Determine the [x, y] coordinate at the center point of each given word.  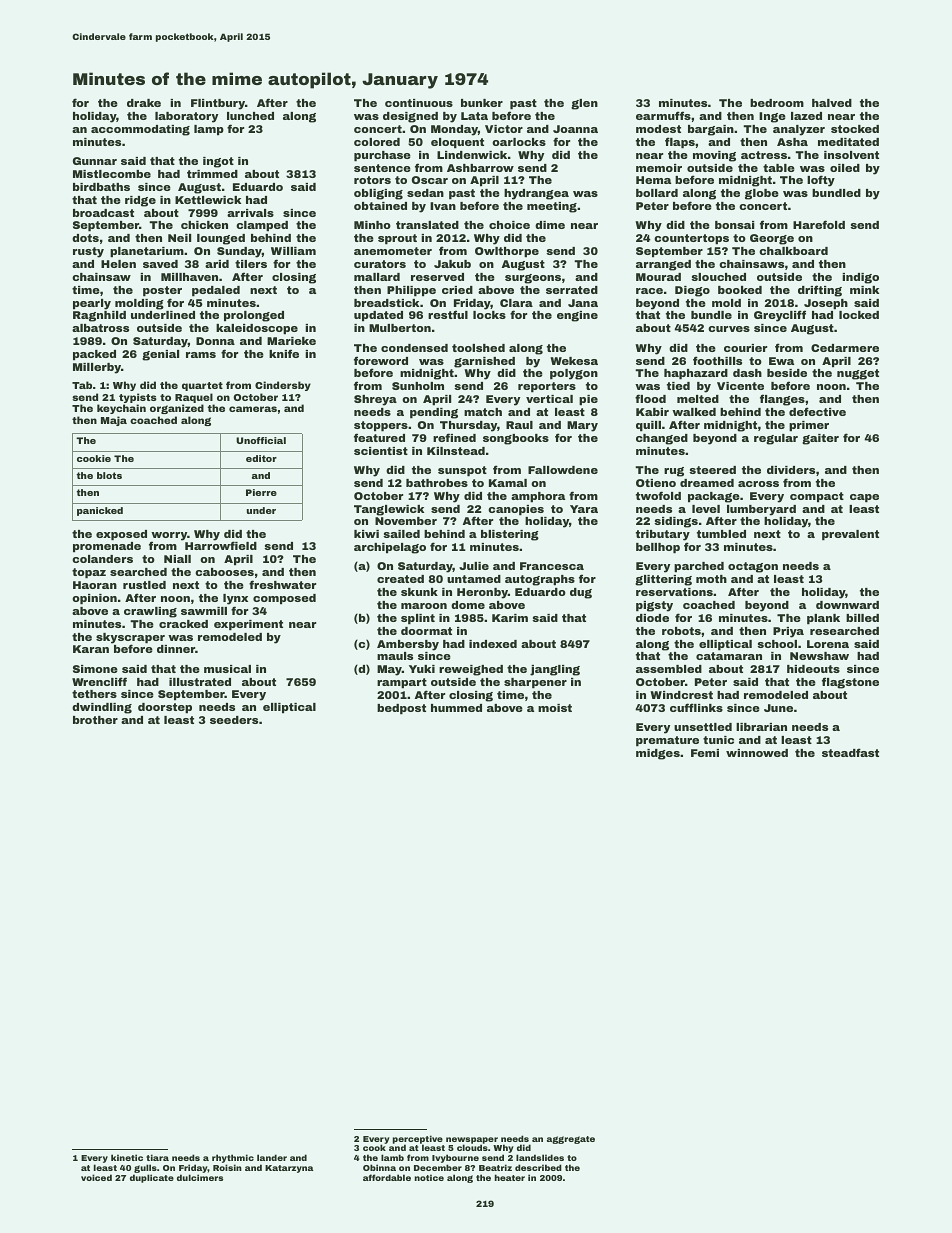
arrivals [250, 213]
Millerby [97, 368]
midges [658, 754]
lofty [821, 181]
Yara [584, 509]
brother [95, 720]
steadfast [850, 752]
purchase [382, 156]
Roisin [227, 1168]
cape [864, 498]
